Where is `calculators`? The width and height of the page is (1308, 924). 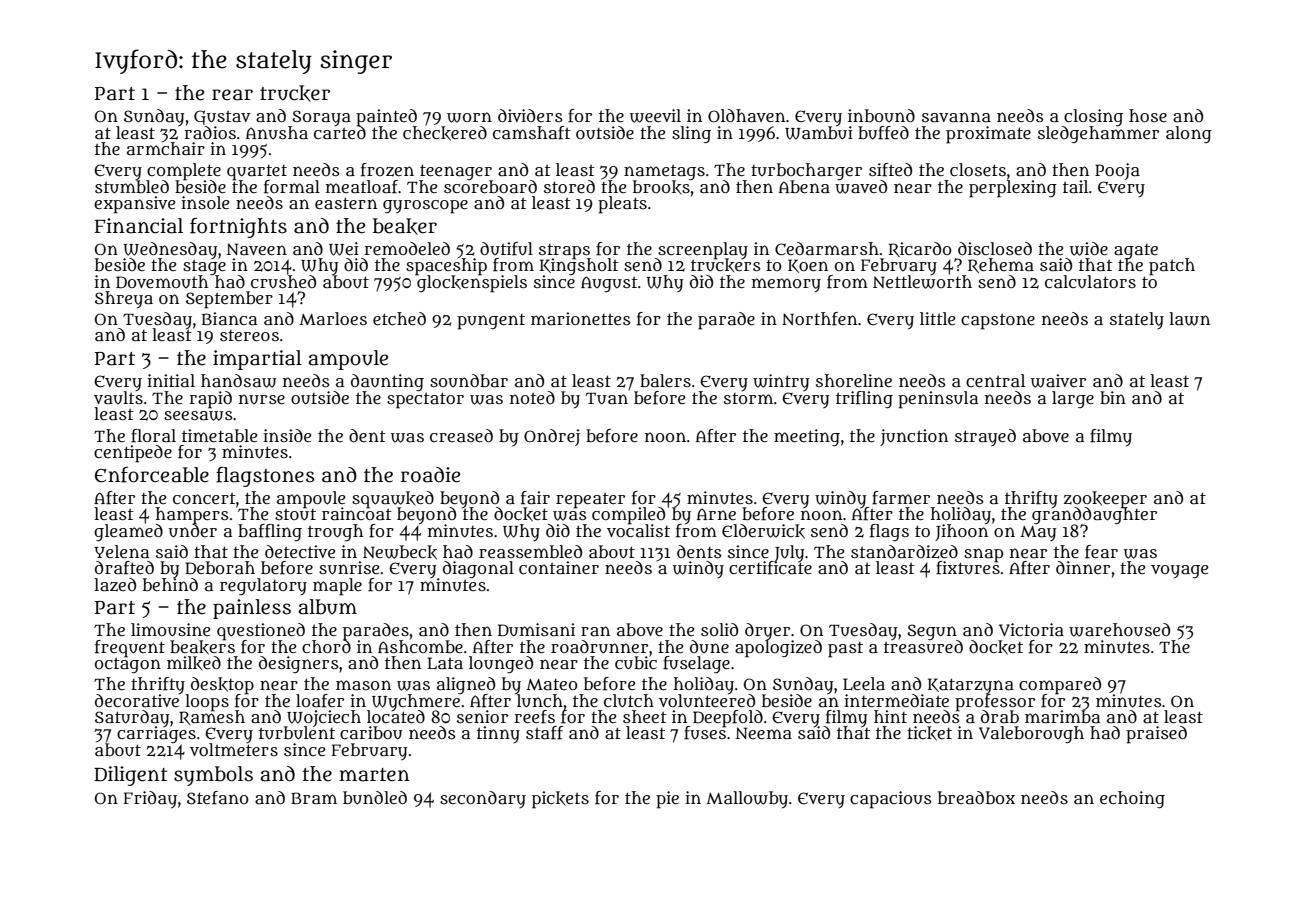 calculators is located at coordinates (1090, 282).
